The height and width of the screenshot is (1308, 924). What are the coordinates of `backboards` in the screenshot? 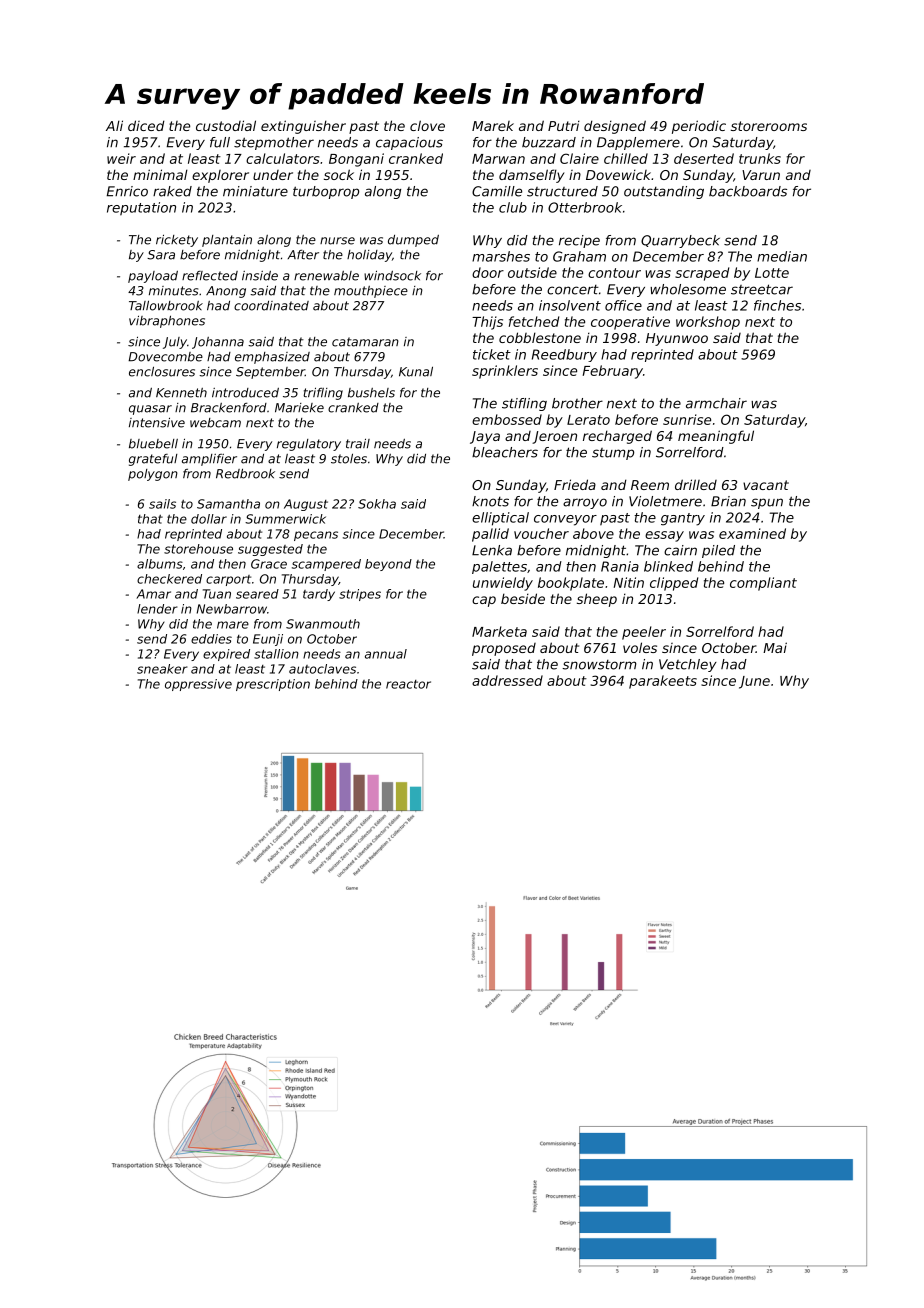 It's located at (748, 191).
